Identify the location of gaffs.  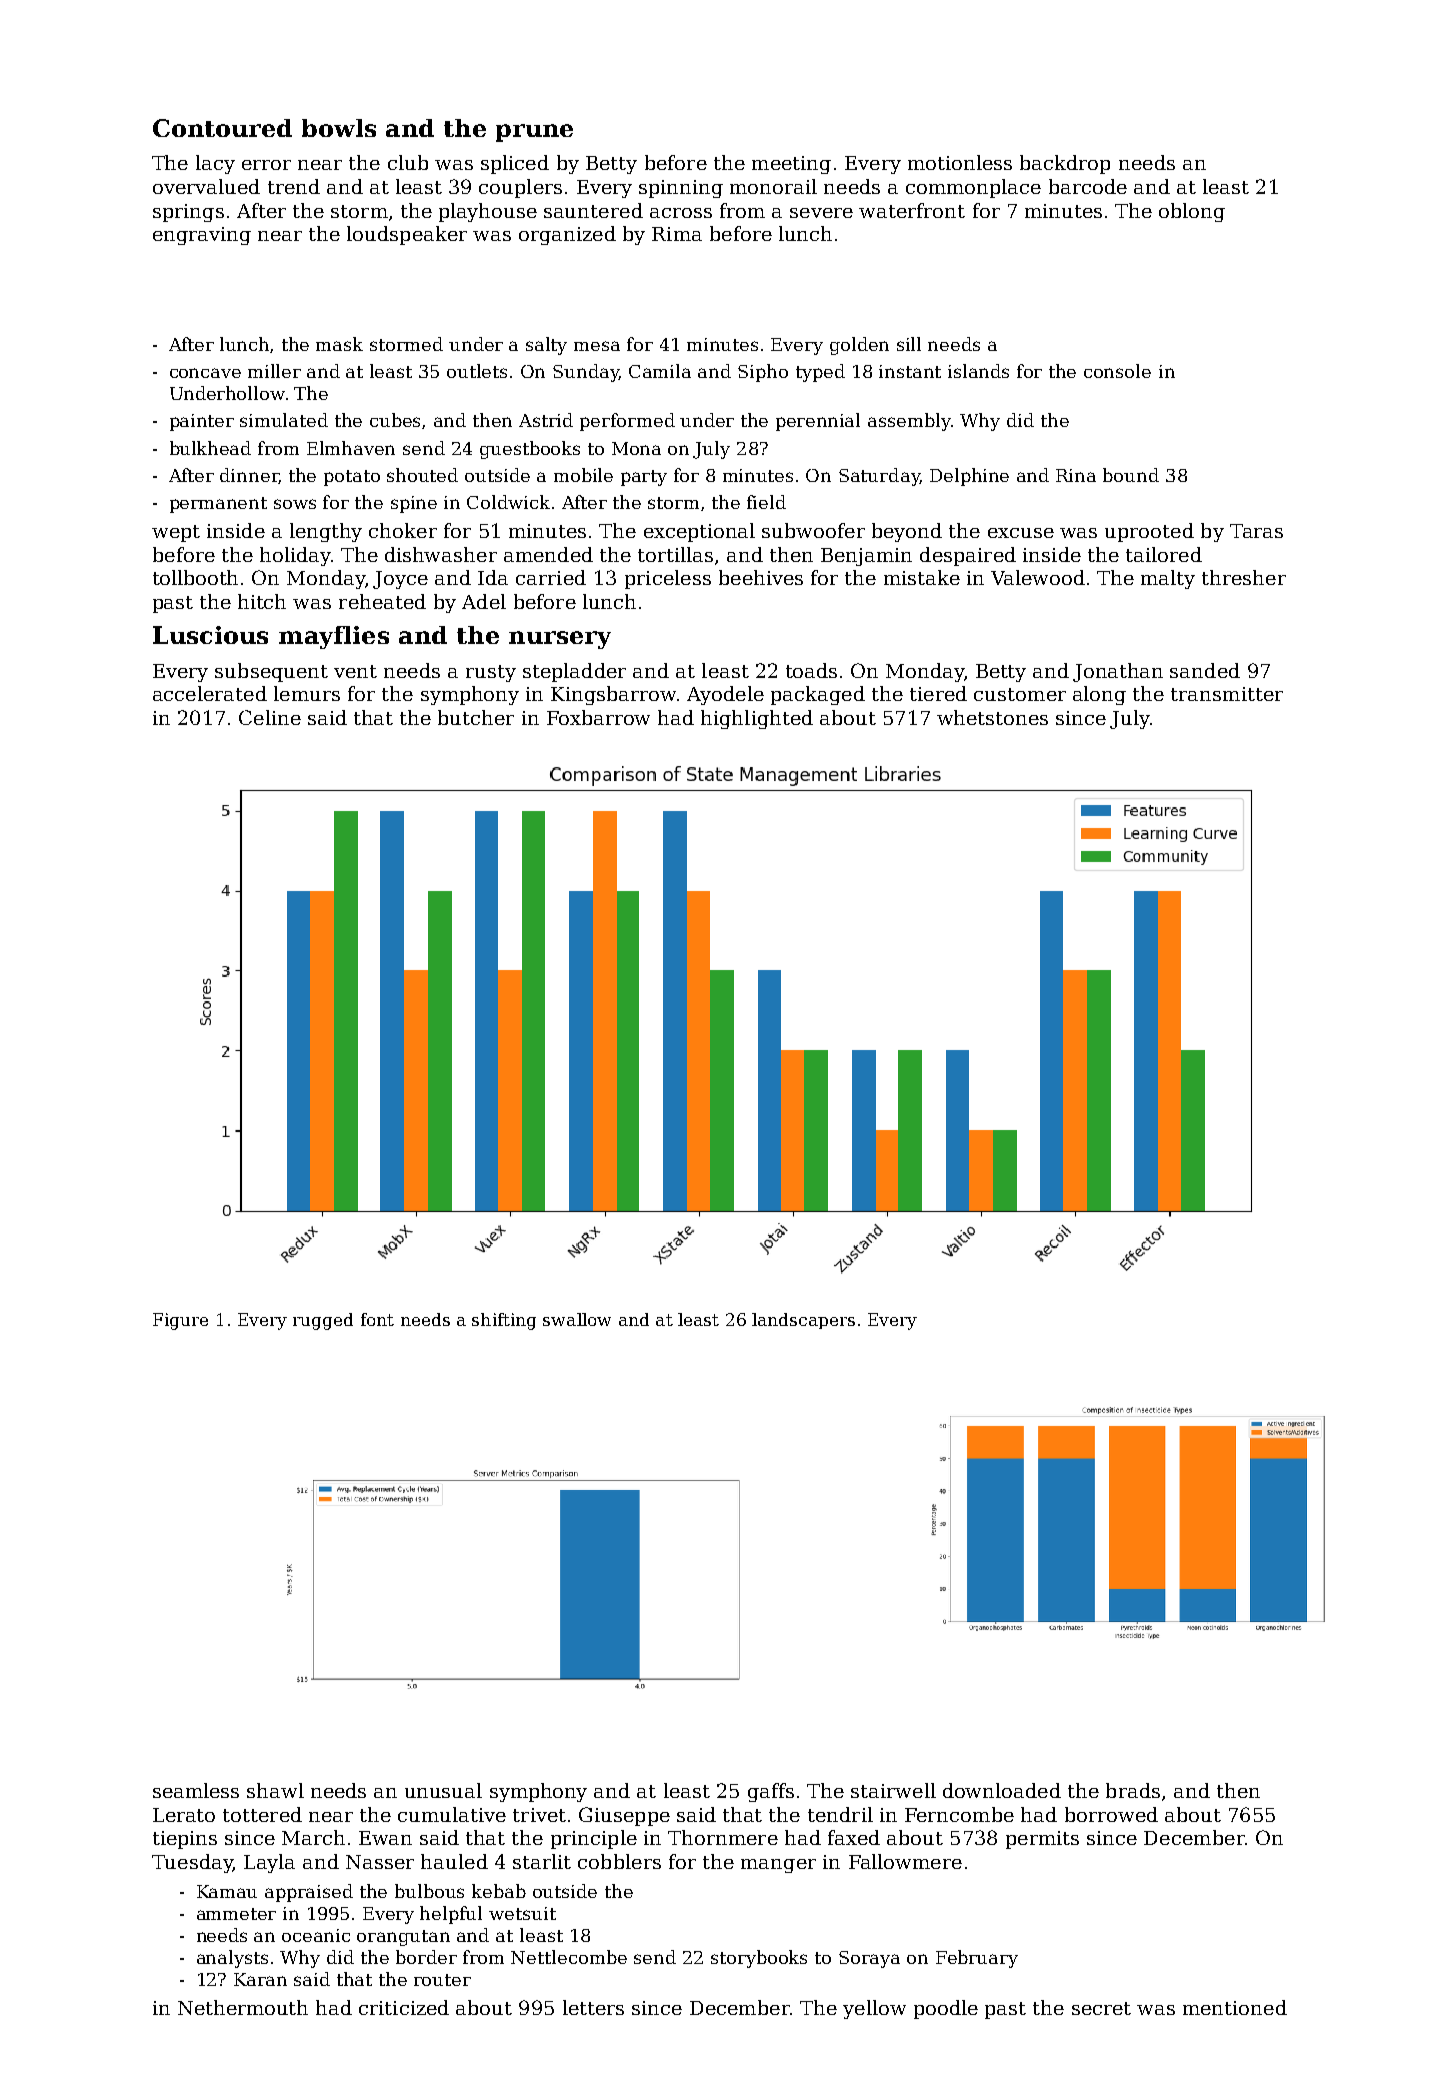
(771, 1792).
